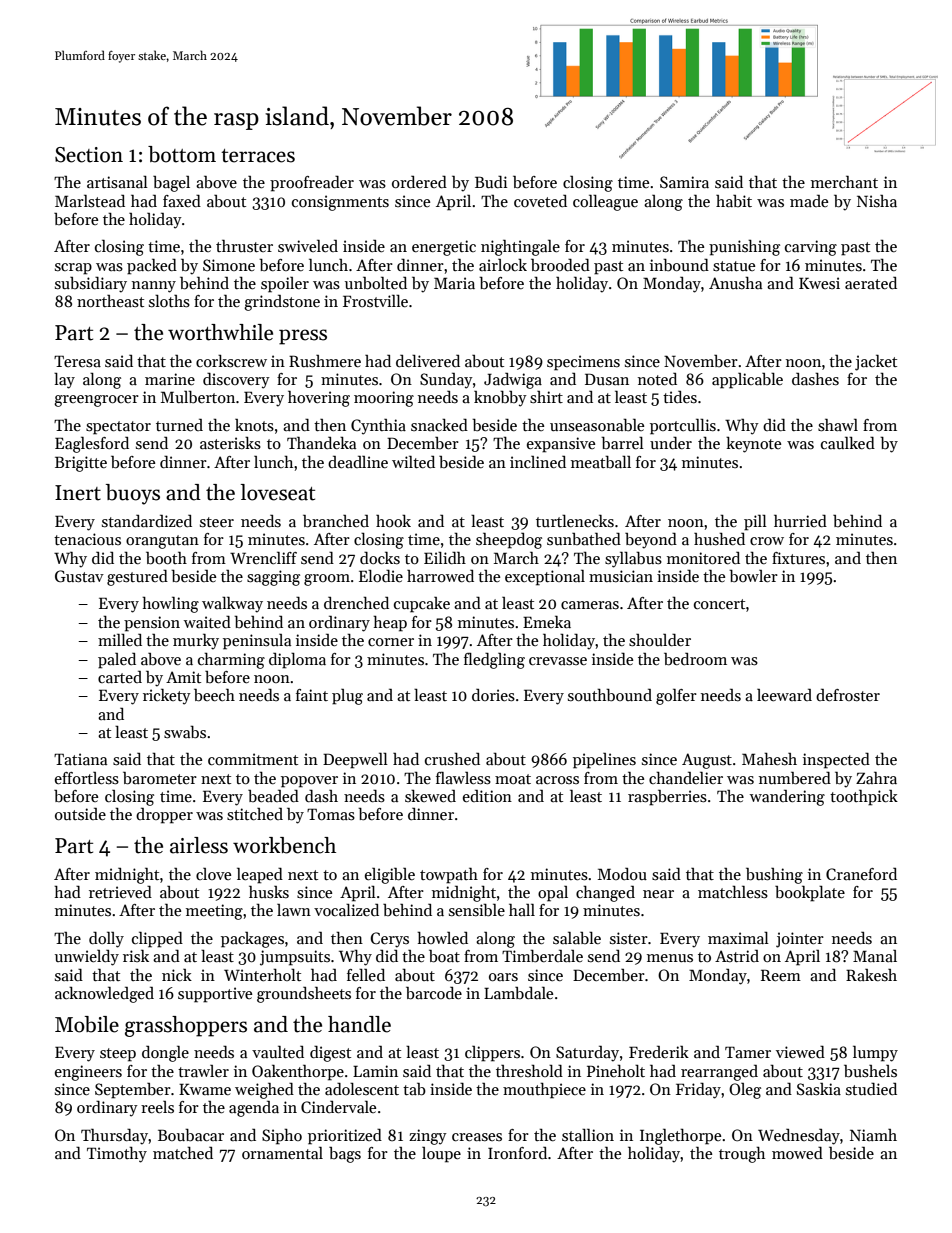  I want to click on bushing, so click(774, 875).
